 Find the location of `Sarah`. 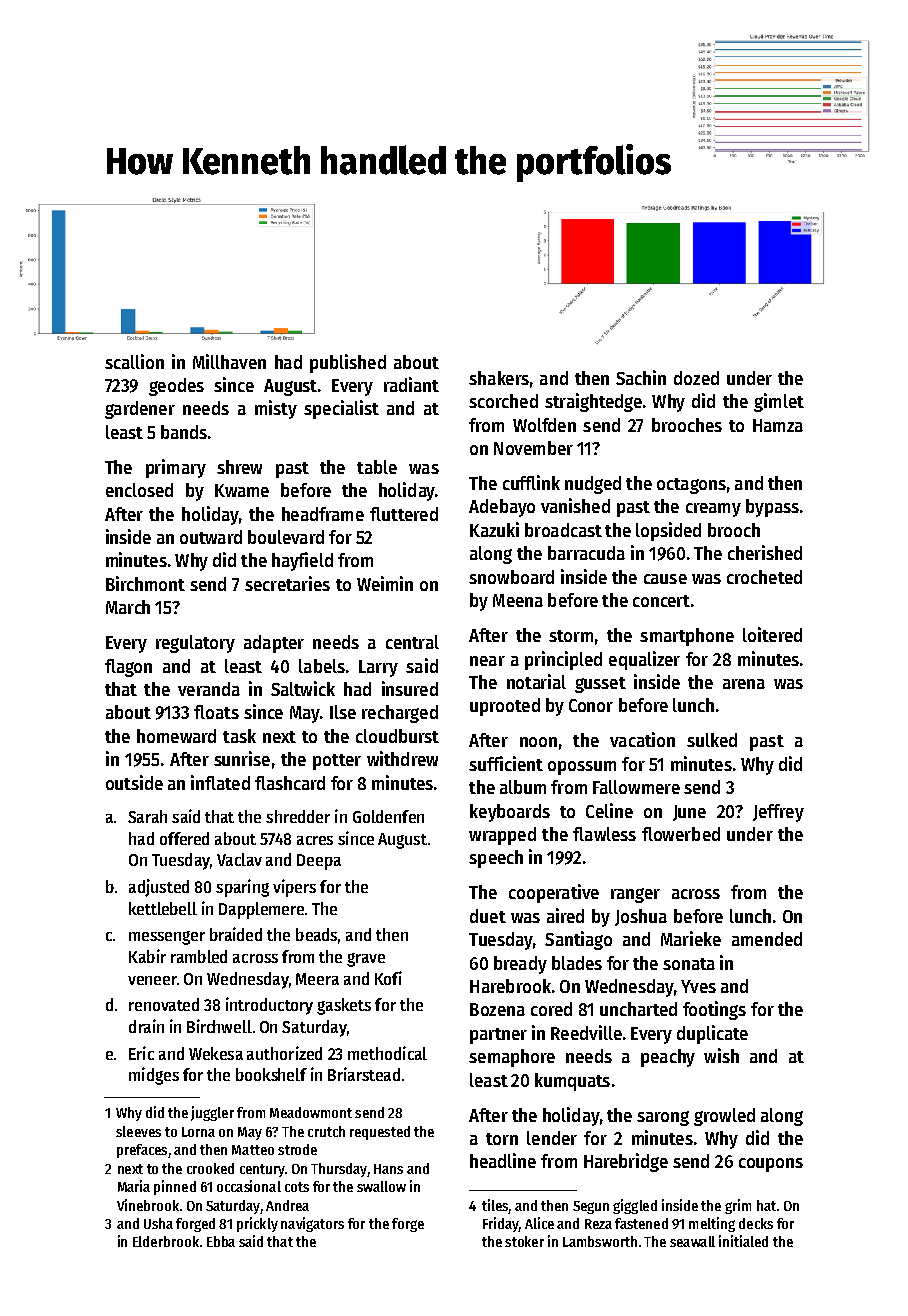

Sarah is located at coordinates (147, 816).
